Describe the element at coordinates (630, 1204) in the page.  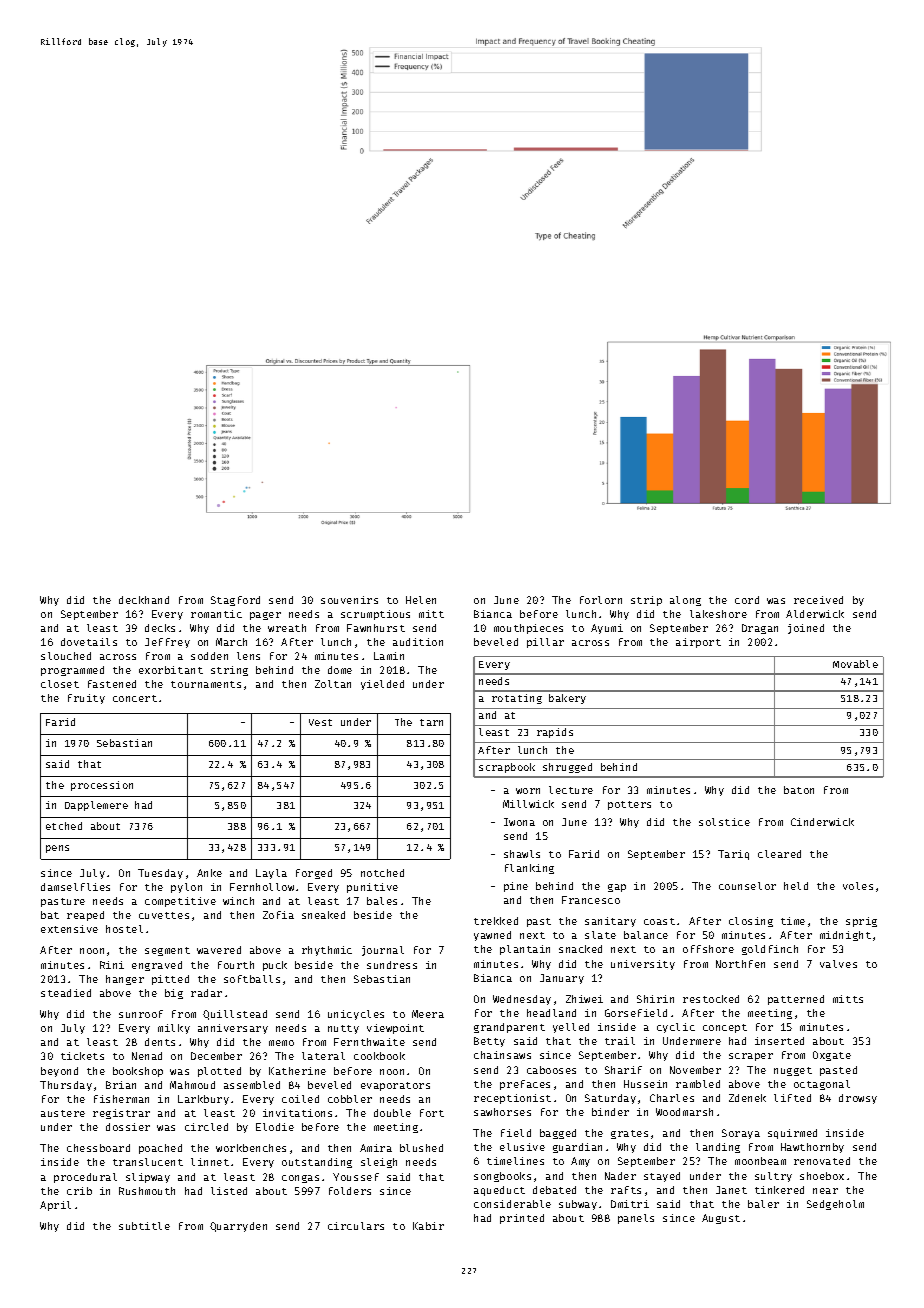
I see `Dmitri` at that location.
